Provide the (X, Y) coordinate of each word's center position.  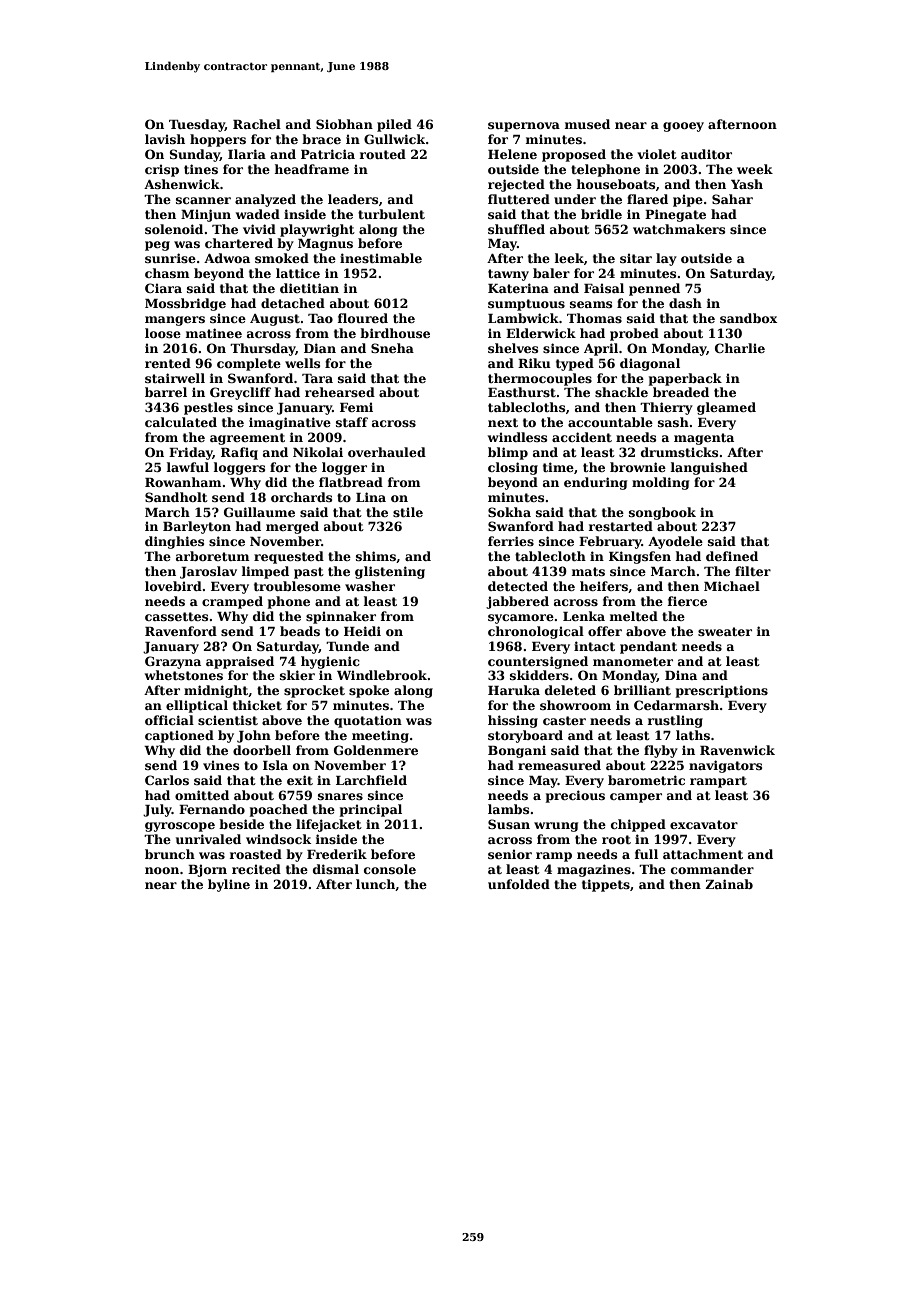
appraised (240, 662)
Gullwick (395, 139)
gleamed (726, 408)
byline (229, 885)
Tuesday (197, 125)
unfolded (519, 884)
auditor (706, 154)
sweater (725, 631)
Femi (356, 407)
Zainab (729, 884)
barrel (166, 392)
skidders (539, 675)
